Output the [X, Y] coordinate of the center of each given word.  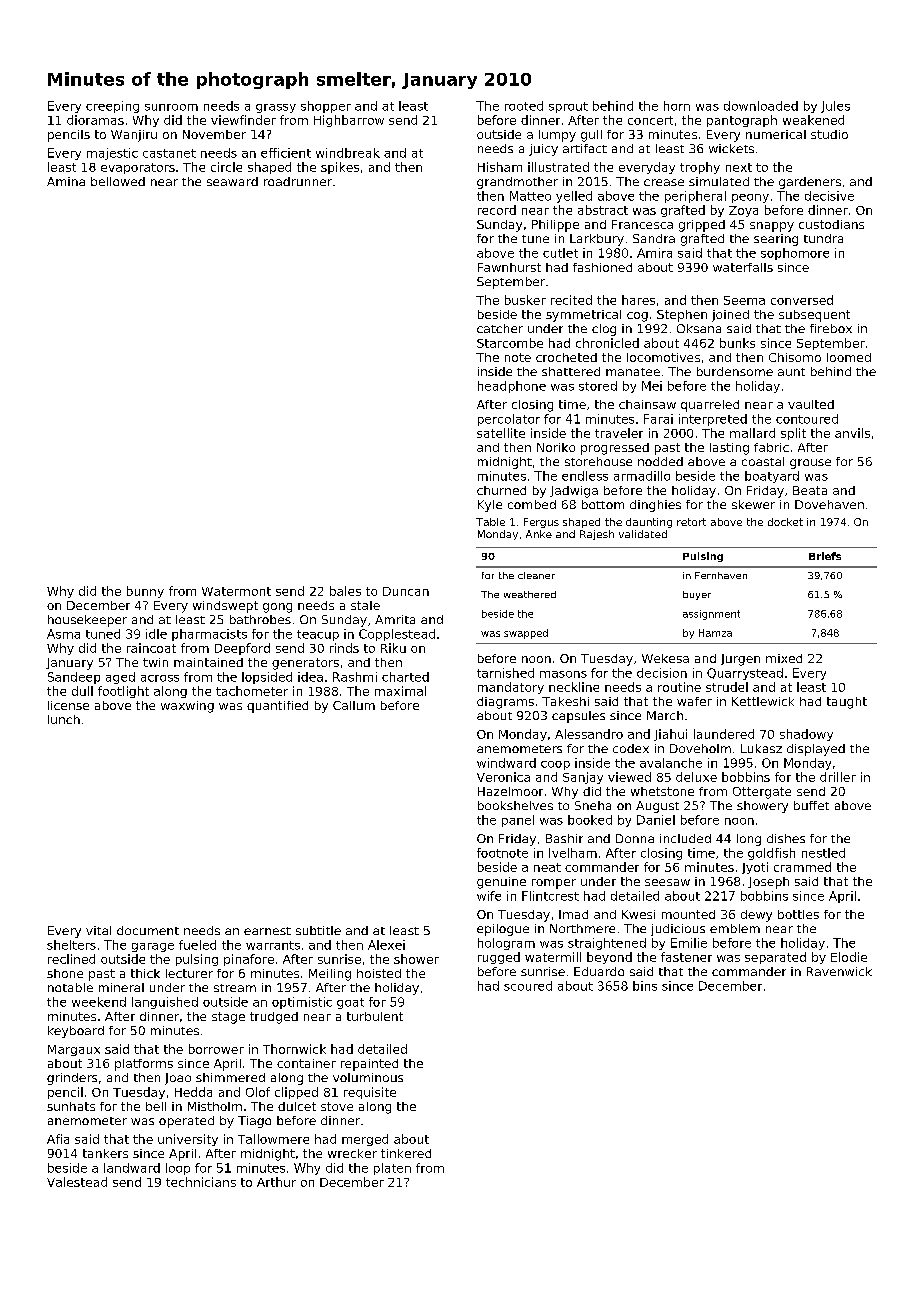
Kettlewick [763, 701]
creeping [112, 107]
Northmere [582, 928]
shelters [71, 945]
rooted [524, 106]
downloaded [761, 106]
